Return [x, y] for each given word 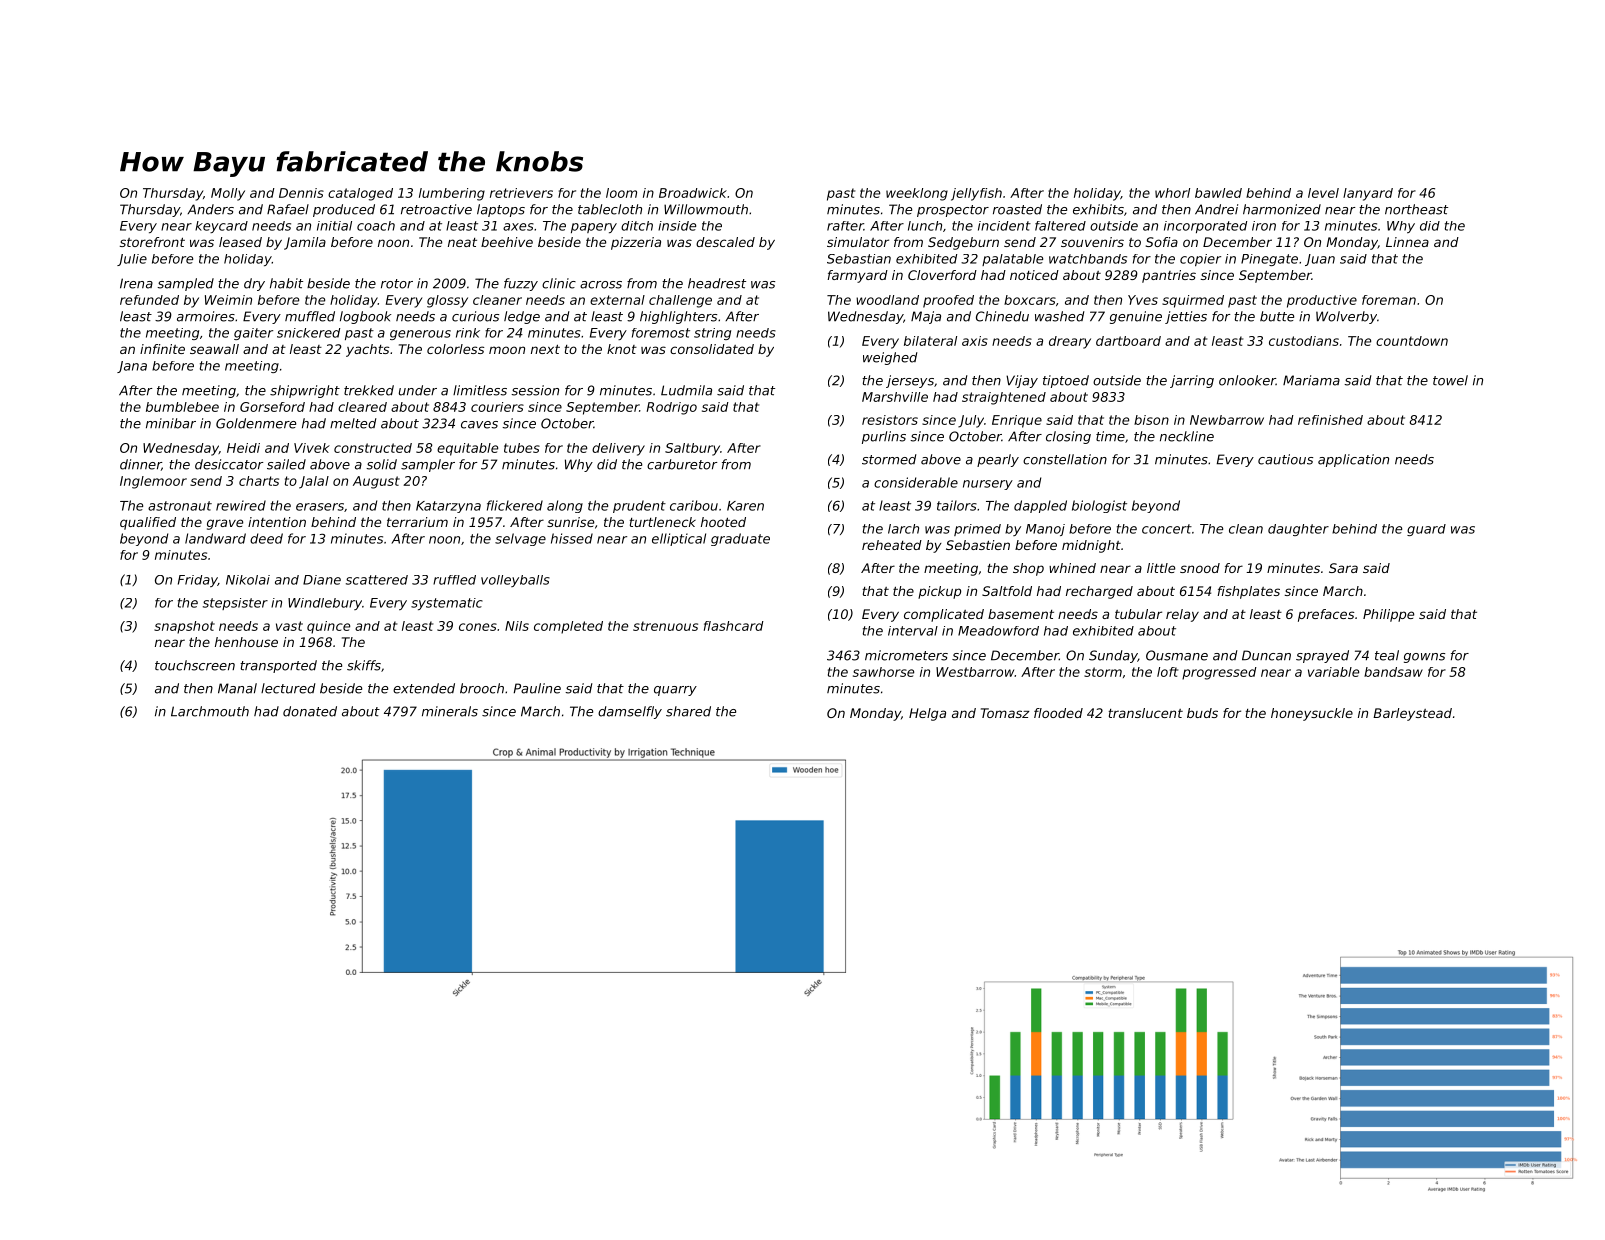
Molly [228, 194]
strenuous [665, 626]
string [712, 334]
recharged [1099, 592]
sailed [286, 464]
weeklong [917, 194]
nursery [988, 485]
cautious [1285, 459]
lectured [288, 688]
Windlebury [325, 604]
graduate [740, 539]
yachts [367, 350]
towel [1450, 380]
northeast [1416, 209]
